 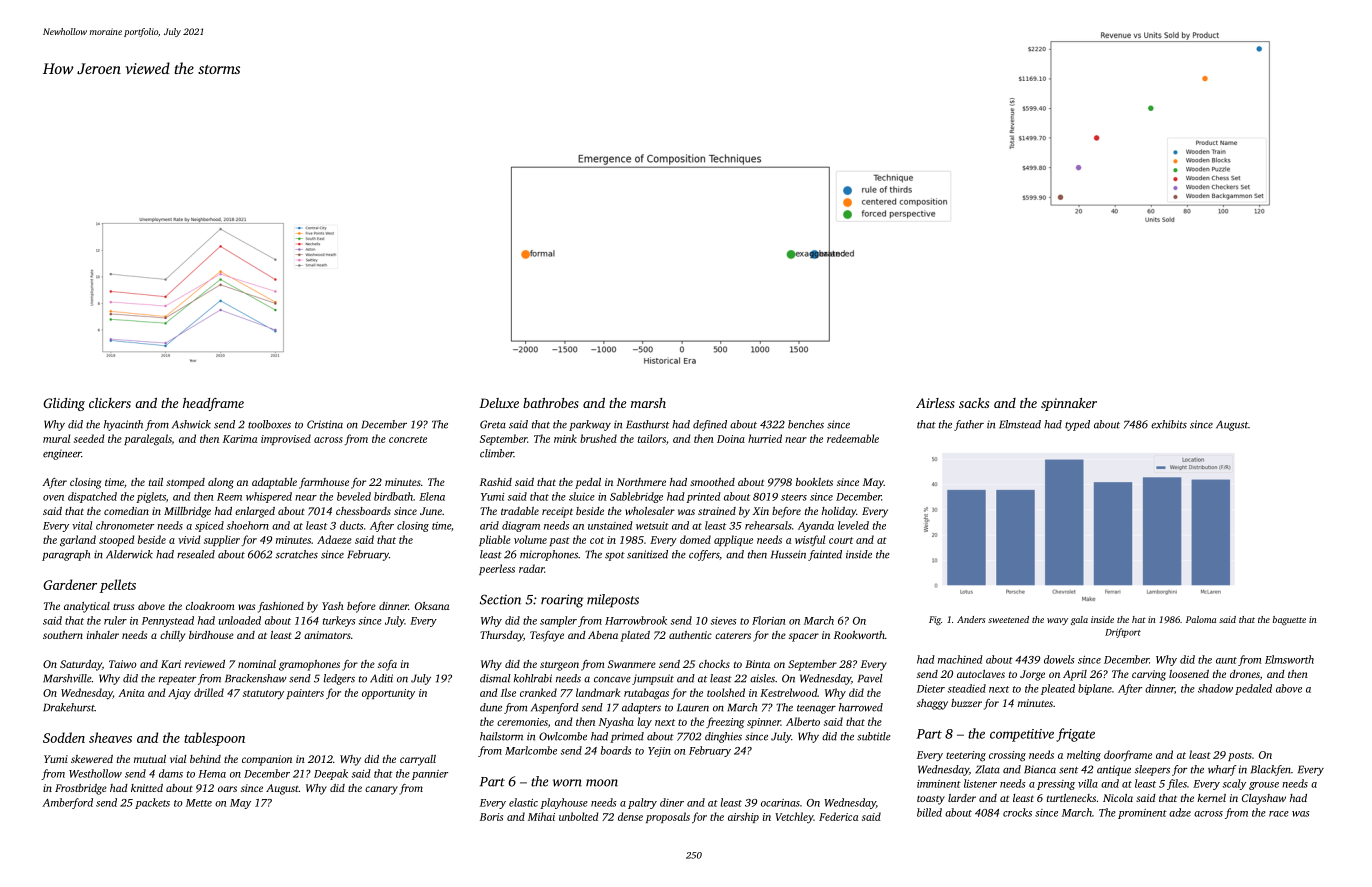 I want to click on paralegals, so click(x=148, y=440).
